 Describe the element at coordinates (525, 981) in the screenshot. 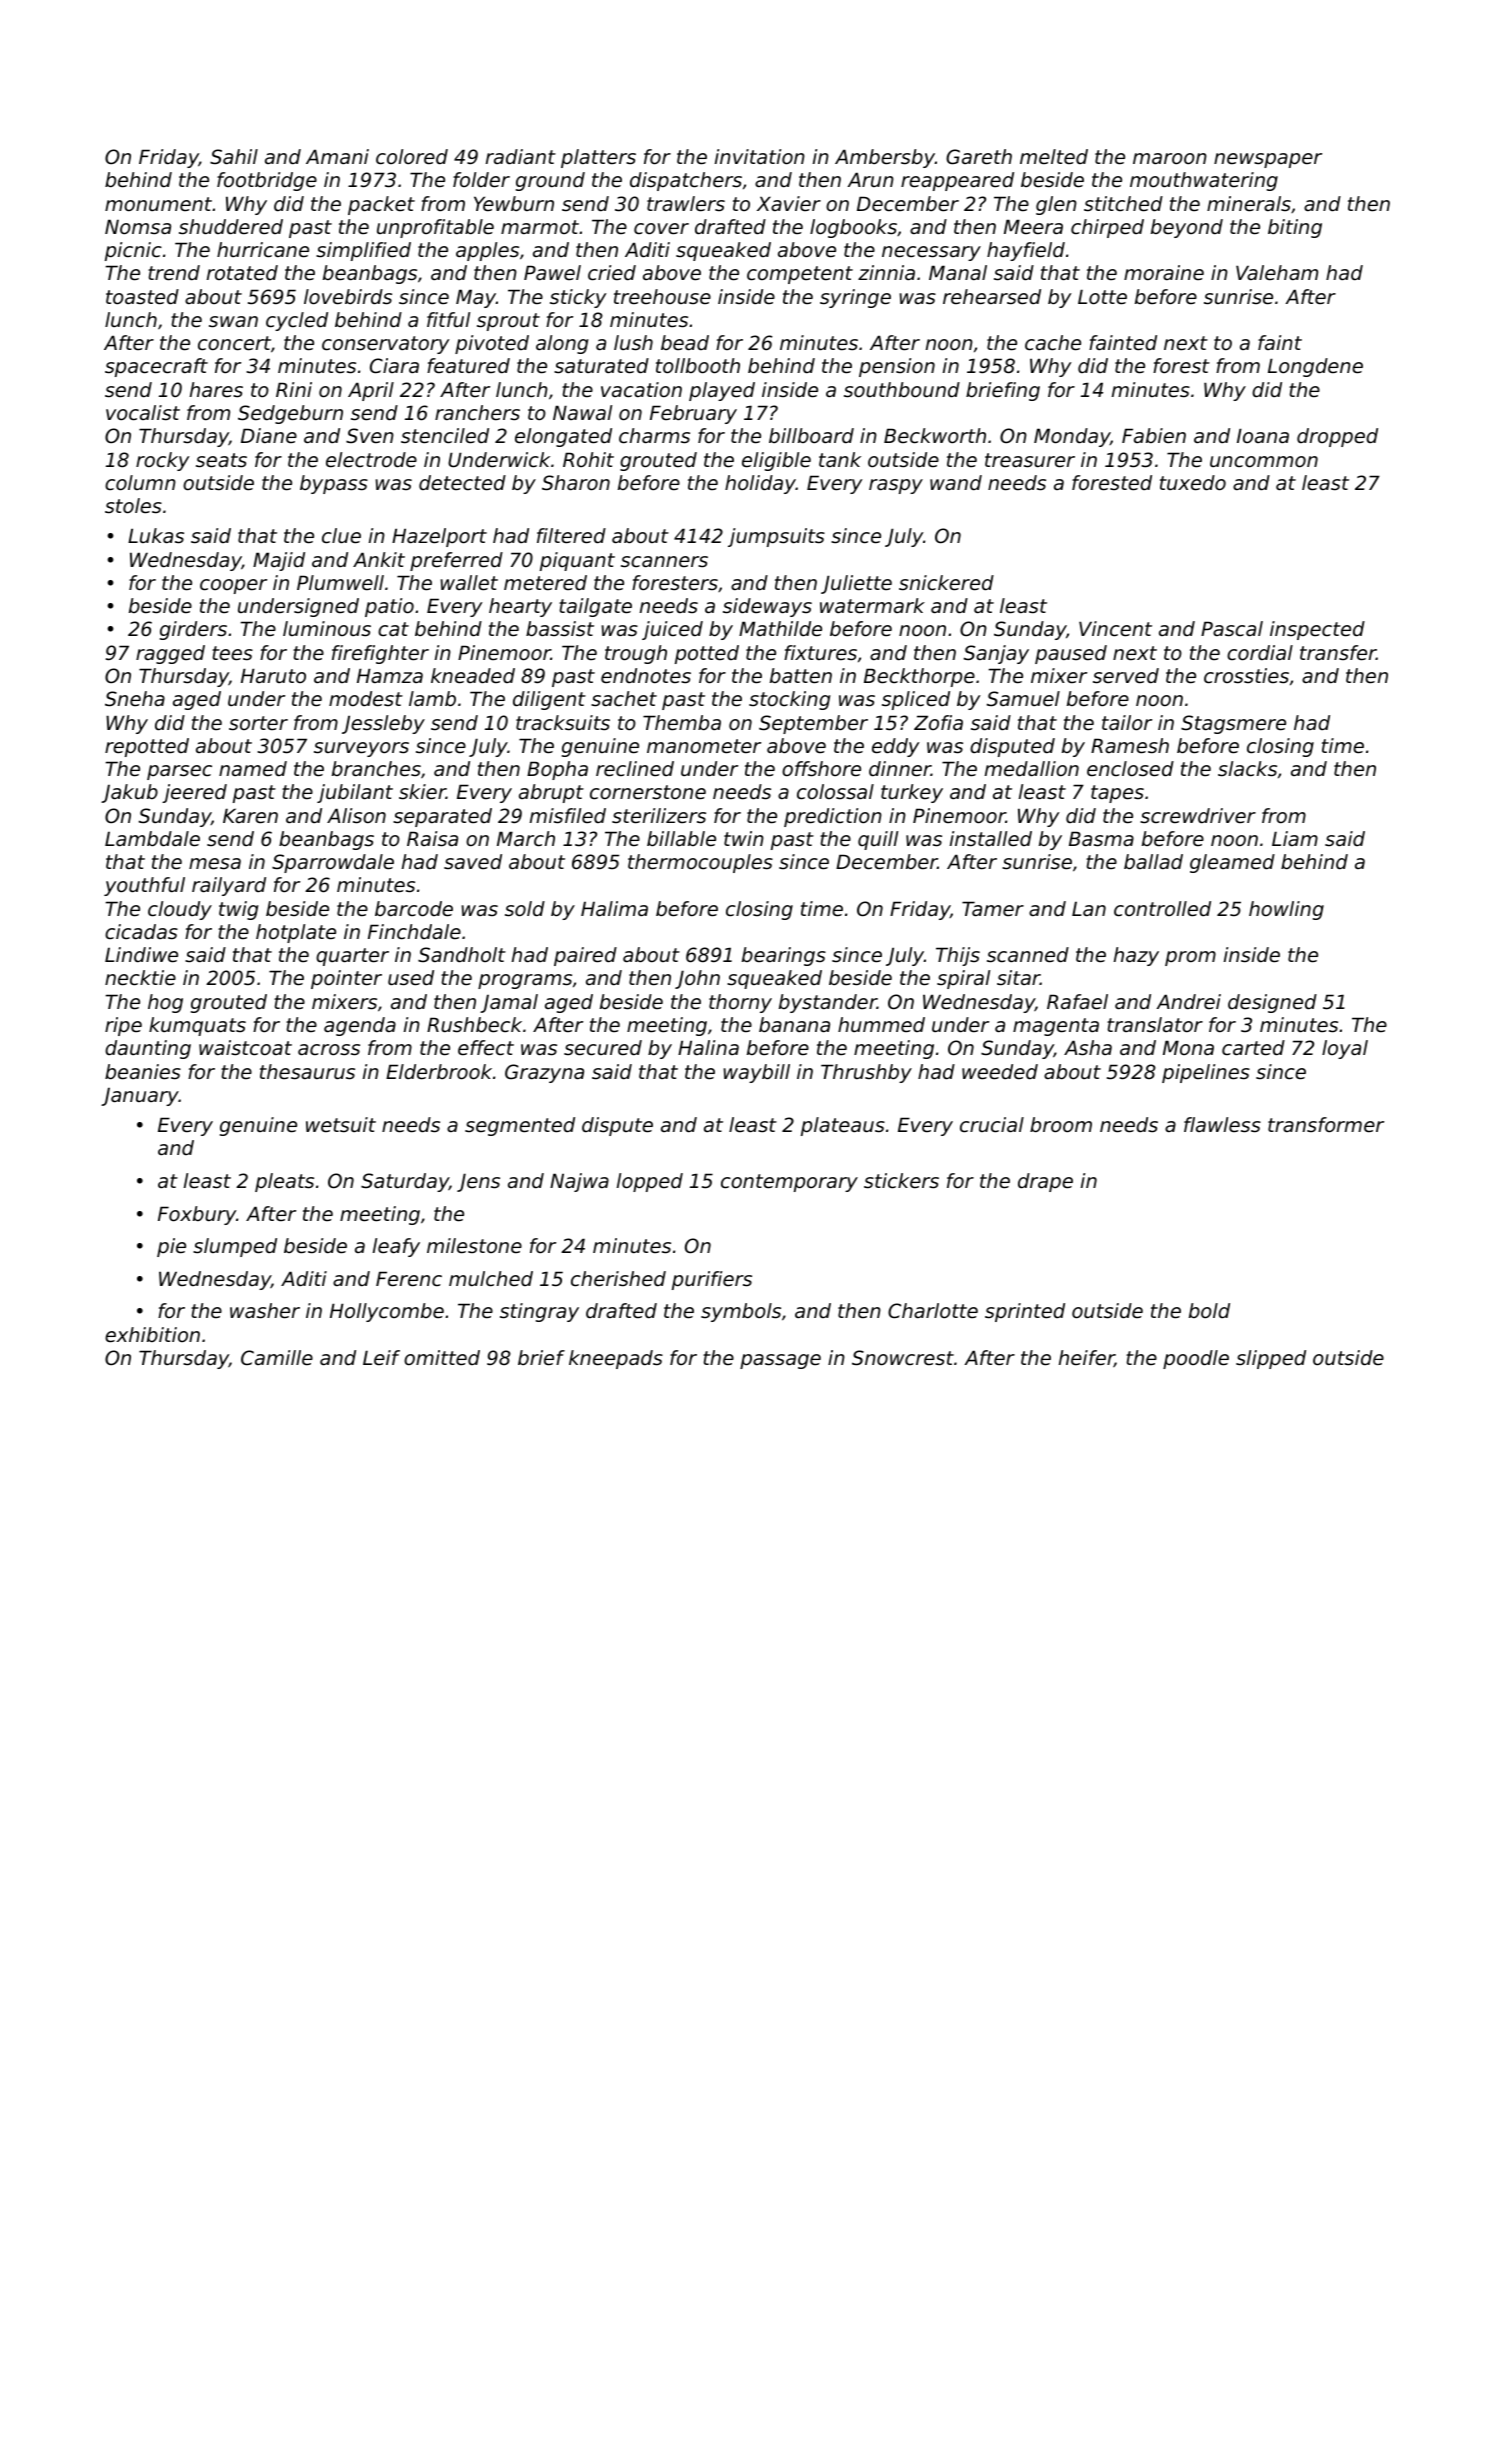

I see `programs` at that location.
